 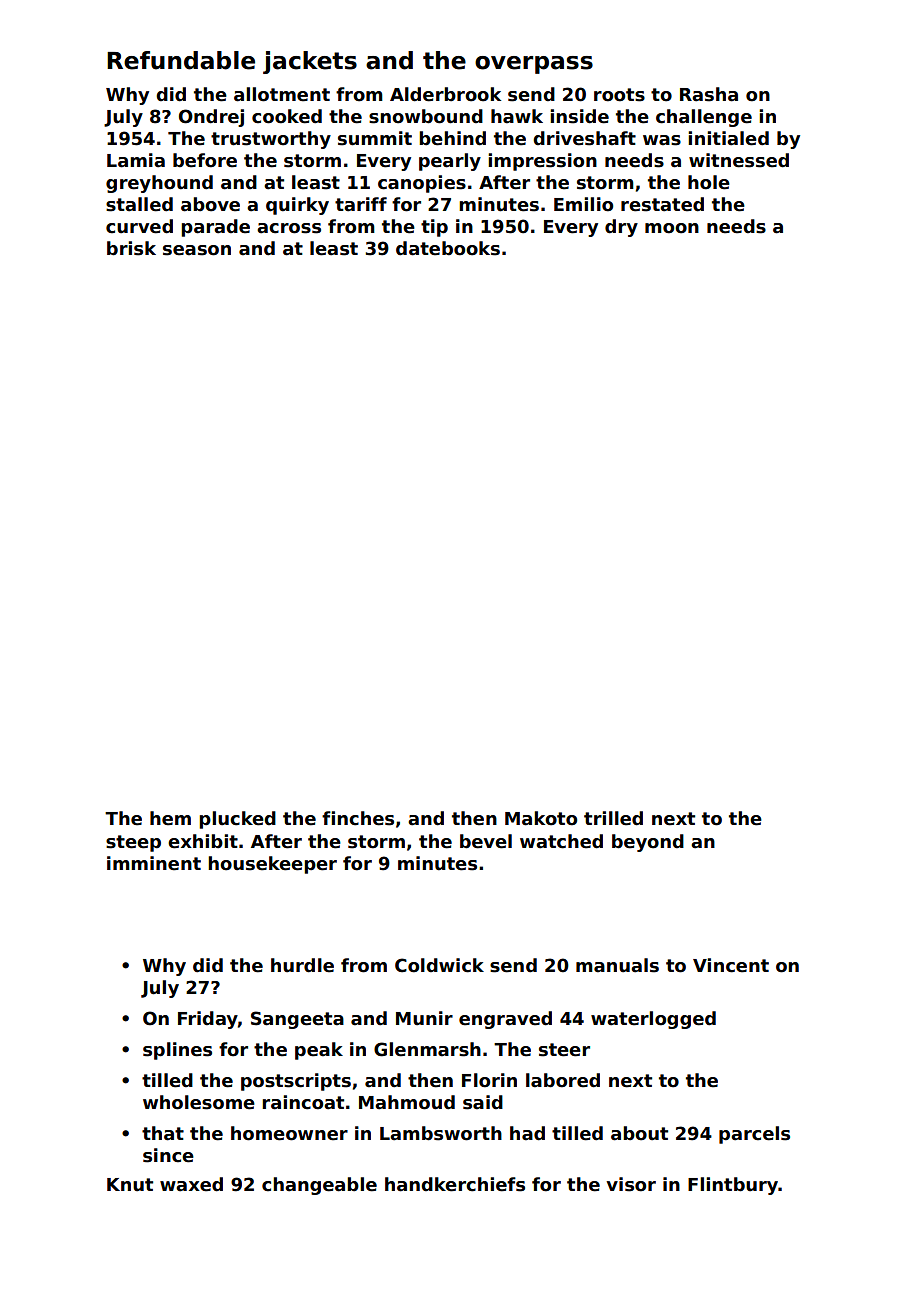 I want to click on Knut, so click(x=130, y=1185).
